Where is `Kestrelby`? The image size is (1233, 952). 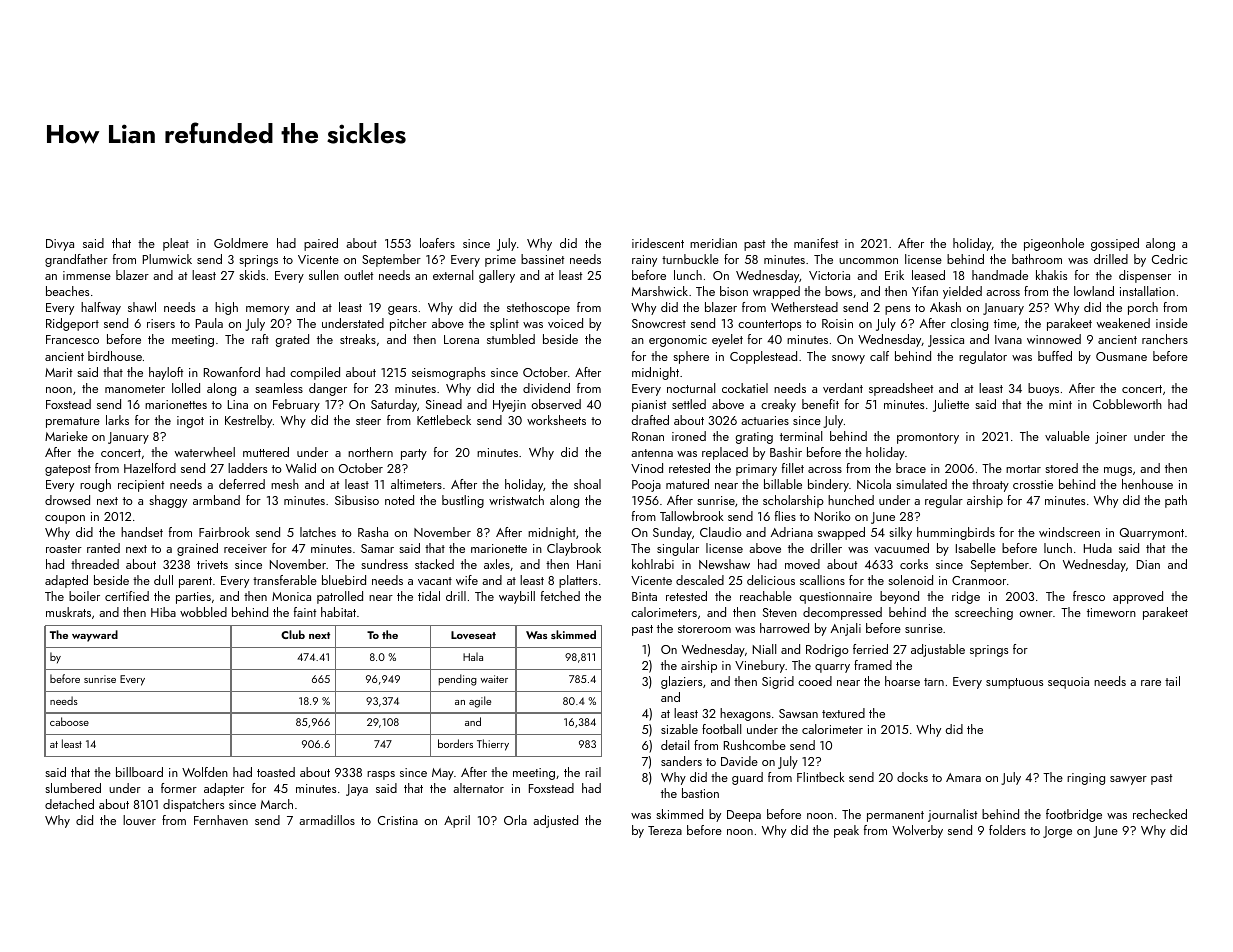
Kestrelby is located at coordinates (248, 421).
